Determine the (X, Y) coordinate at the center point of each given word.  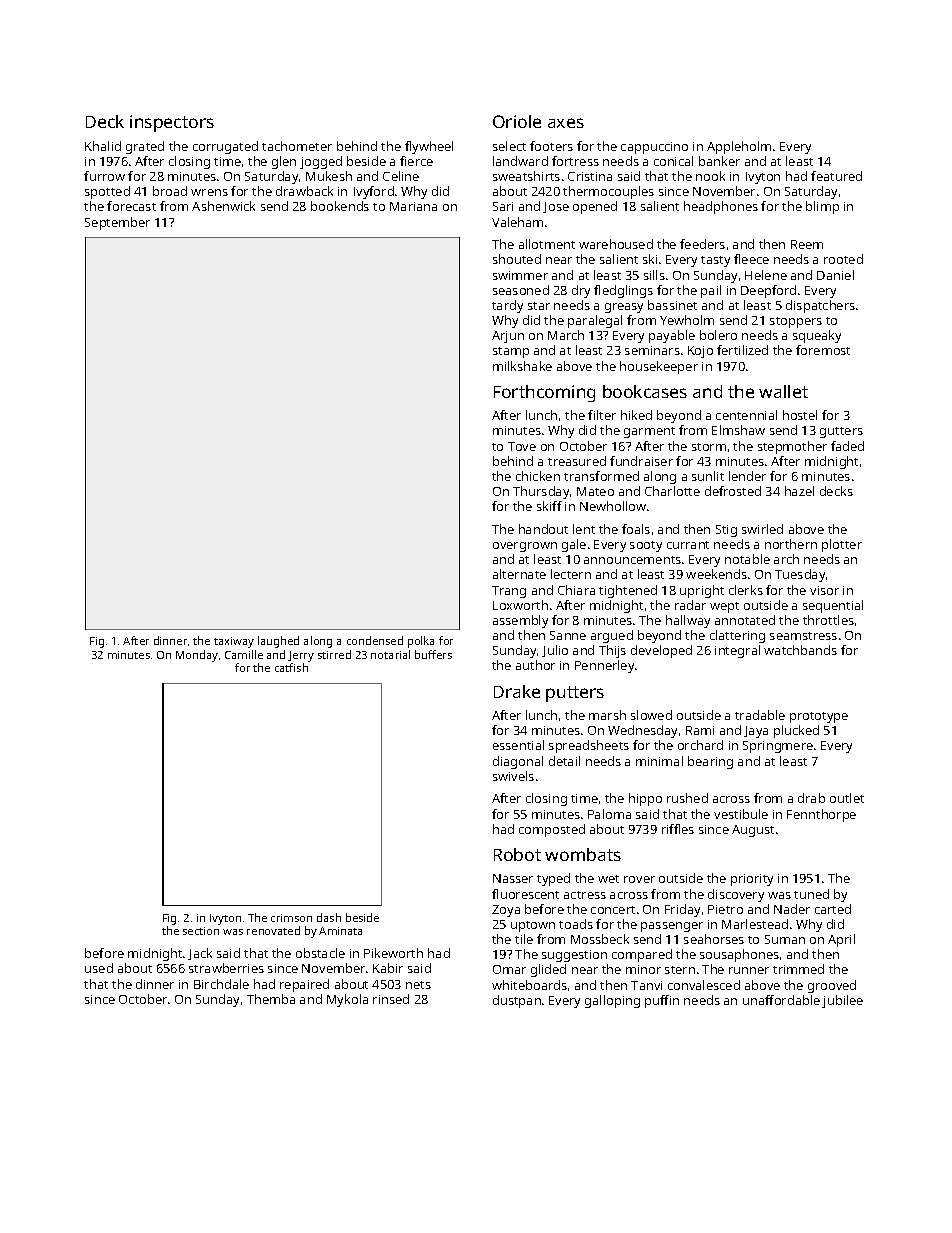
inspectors (172, 123)
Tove (522, 446)
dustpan (517, 1001)
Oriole (517, 121)
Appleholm (739, 147)
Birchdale (221, 984)
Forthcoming (544, 393)
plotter (842, 545)
